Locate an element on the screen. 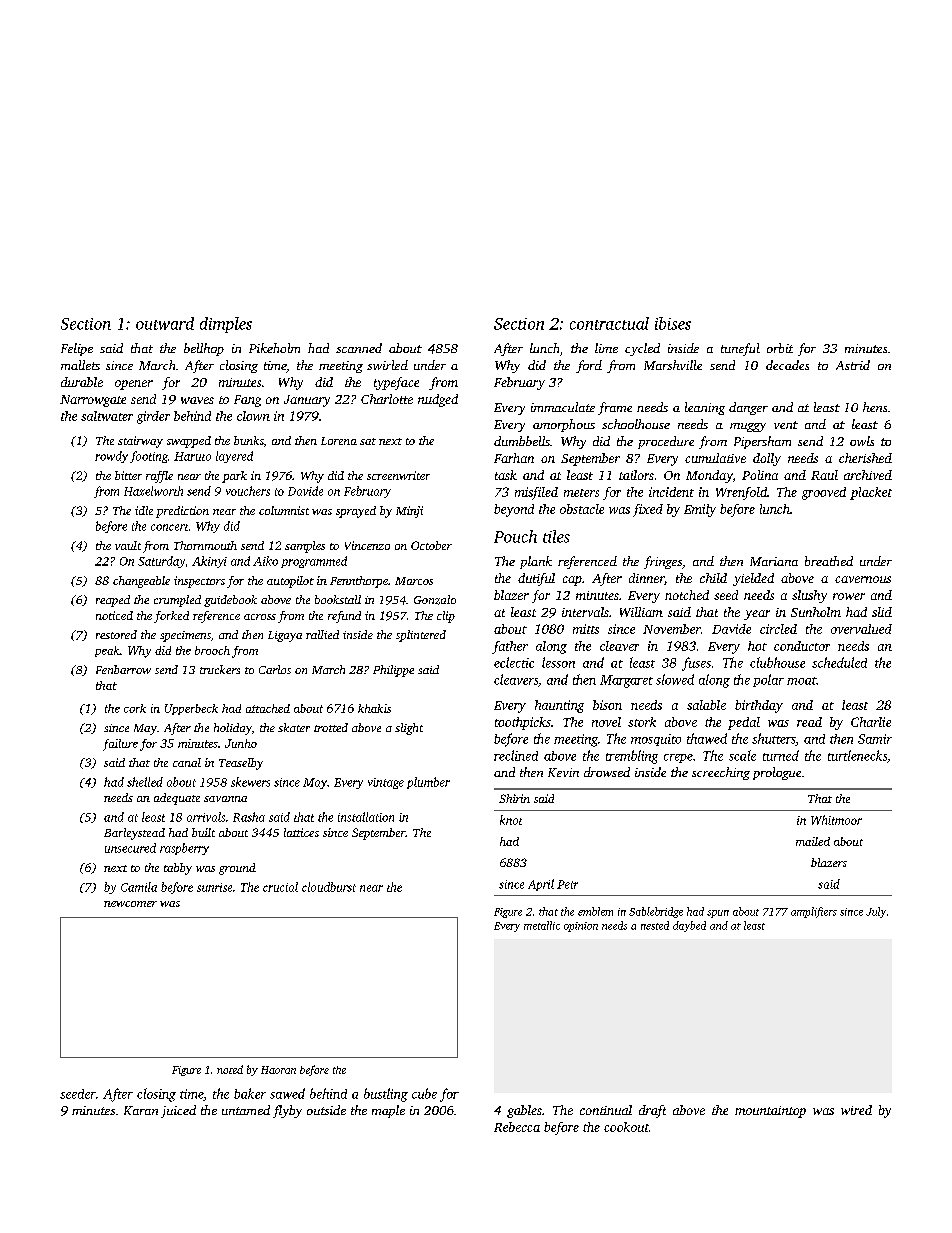 The height and width of the screenshot is (1233, 952). plumber is located at coordinates (428, 783).
